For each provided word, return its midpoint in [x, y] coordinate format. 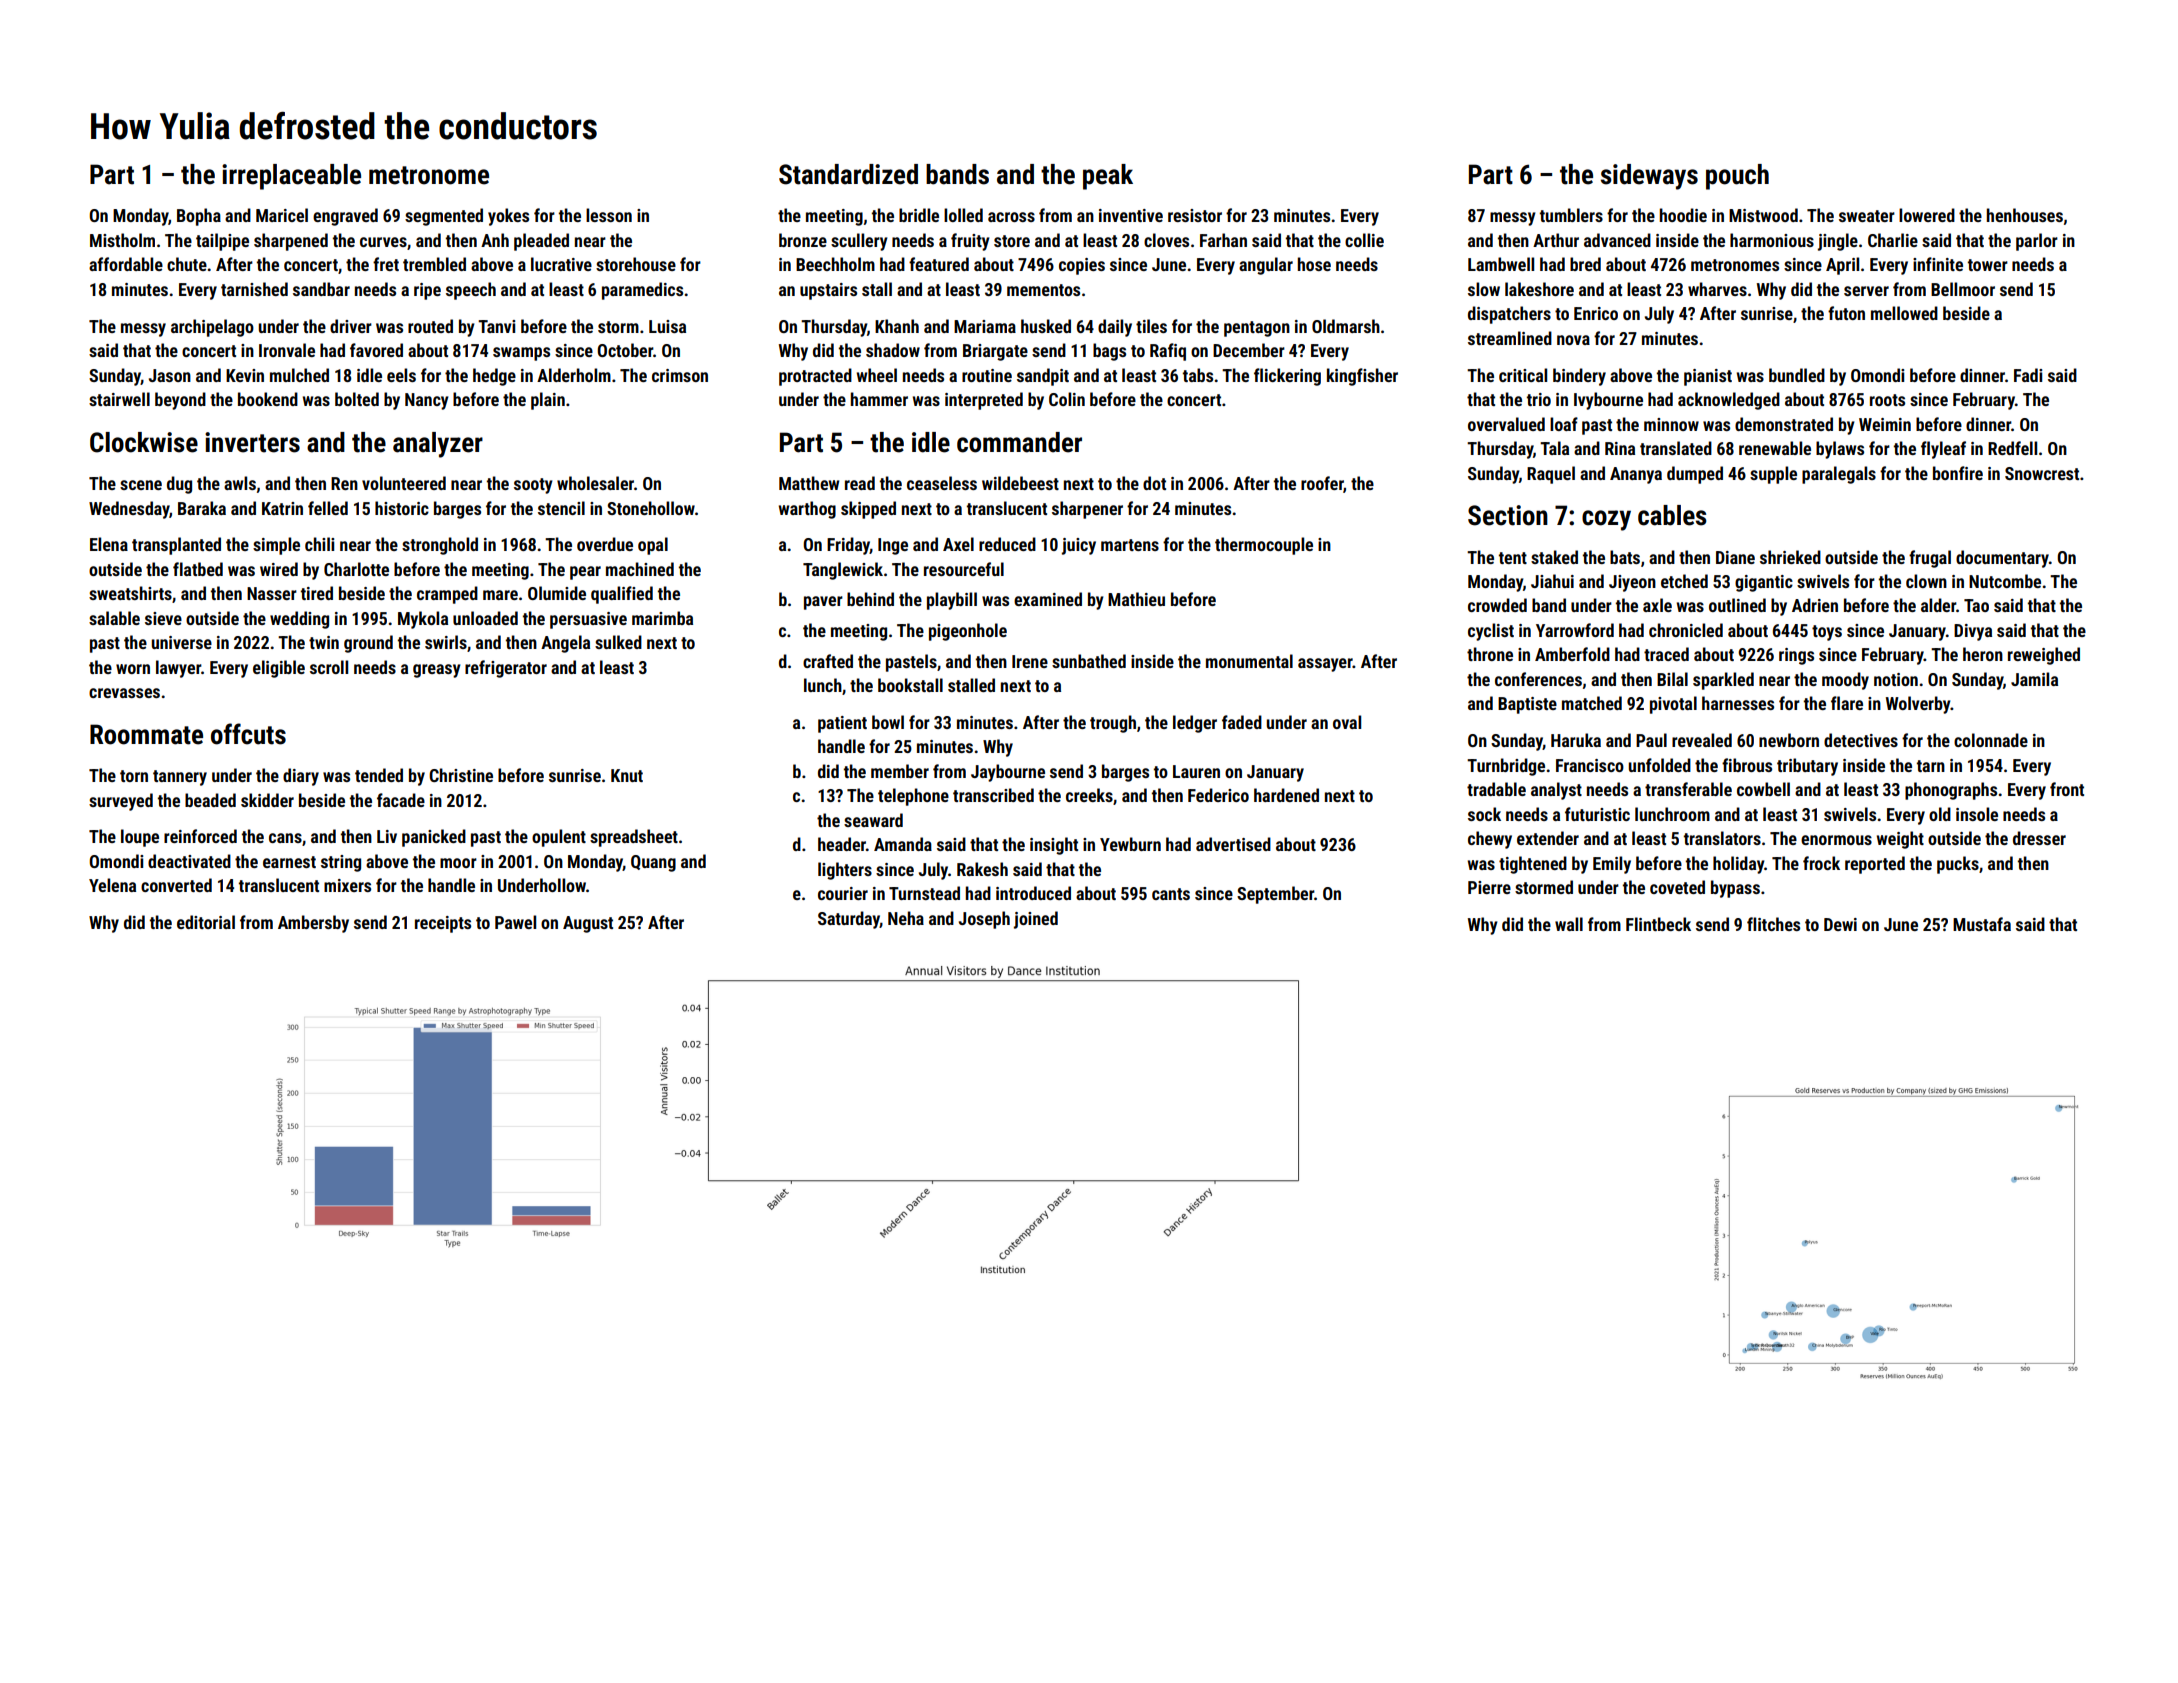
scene [141, 485]
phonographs [1951, 791]
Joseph [984, 920]
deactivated [189, 861]
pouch [1737, 177]
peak [1108, 177]
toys [1827, 633]
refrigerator [506, 669]
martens [1130, 545]
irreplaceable [291, 177]
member [900, 771]
